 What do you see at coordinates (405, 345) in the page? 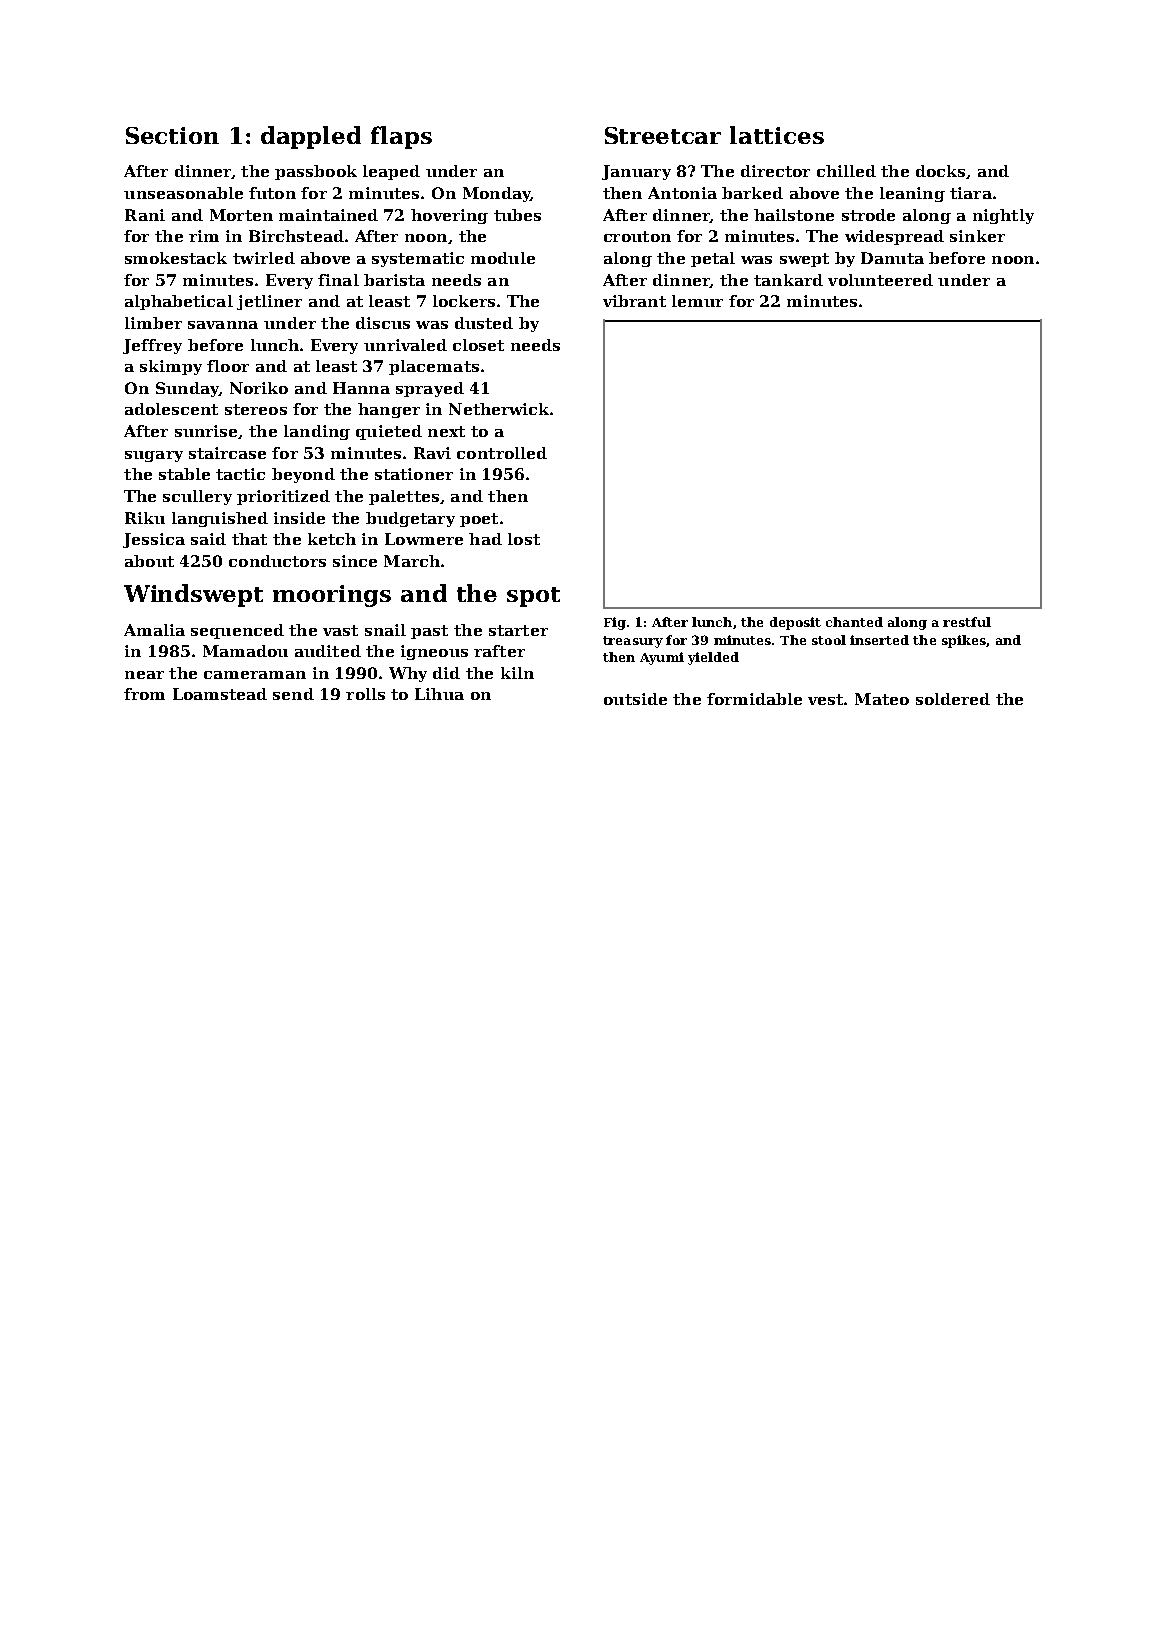
I see `unrivaled` at bounding box center [405, 345].
